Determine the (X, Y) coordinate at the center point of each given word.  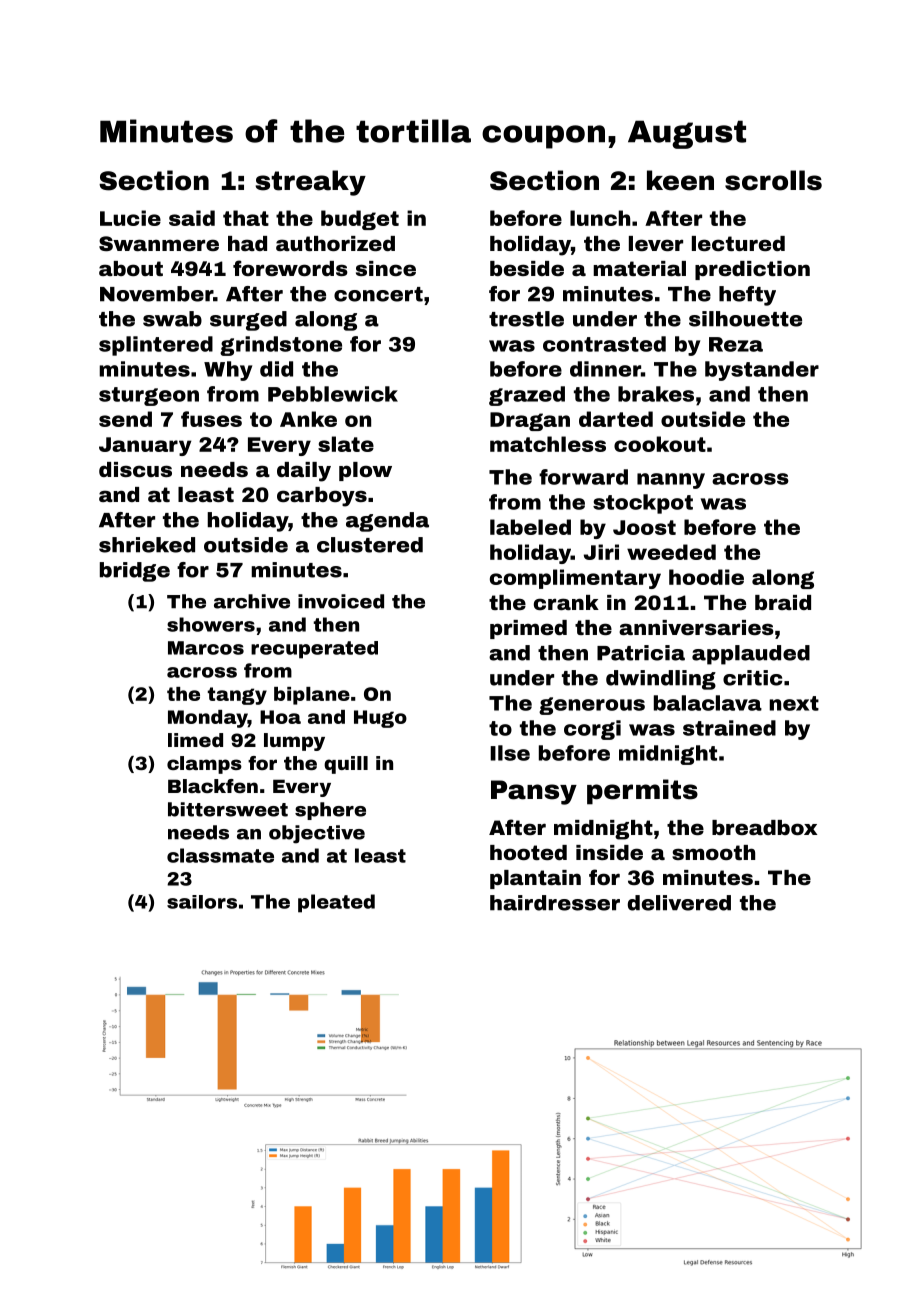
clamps (204, 765)
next (794, 703)
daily (304, 472)
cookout (660, 444)
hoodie (706, 577)
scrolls (773, 180)
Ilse (510, 753)
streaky (310, 183)
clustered (370, 545)
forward (583, 477)
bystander (762, 371)
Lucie (130, 218)
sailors (202, 902)
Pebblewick (333, 394)
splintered (156, 346)
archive (252, 601)
